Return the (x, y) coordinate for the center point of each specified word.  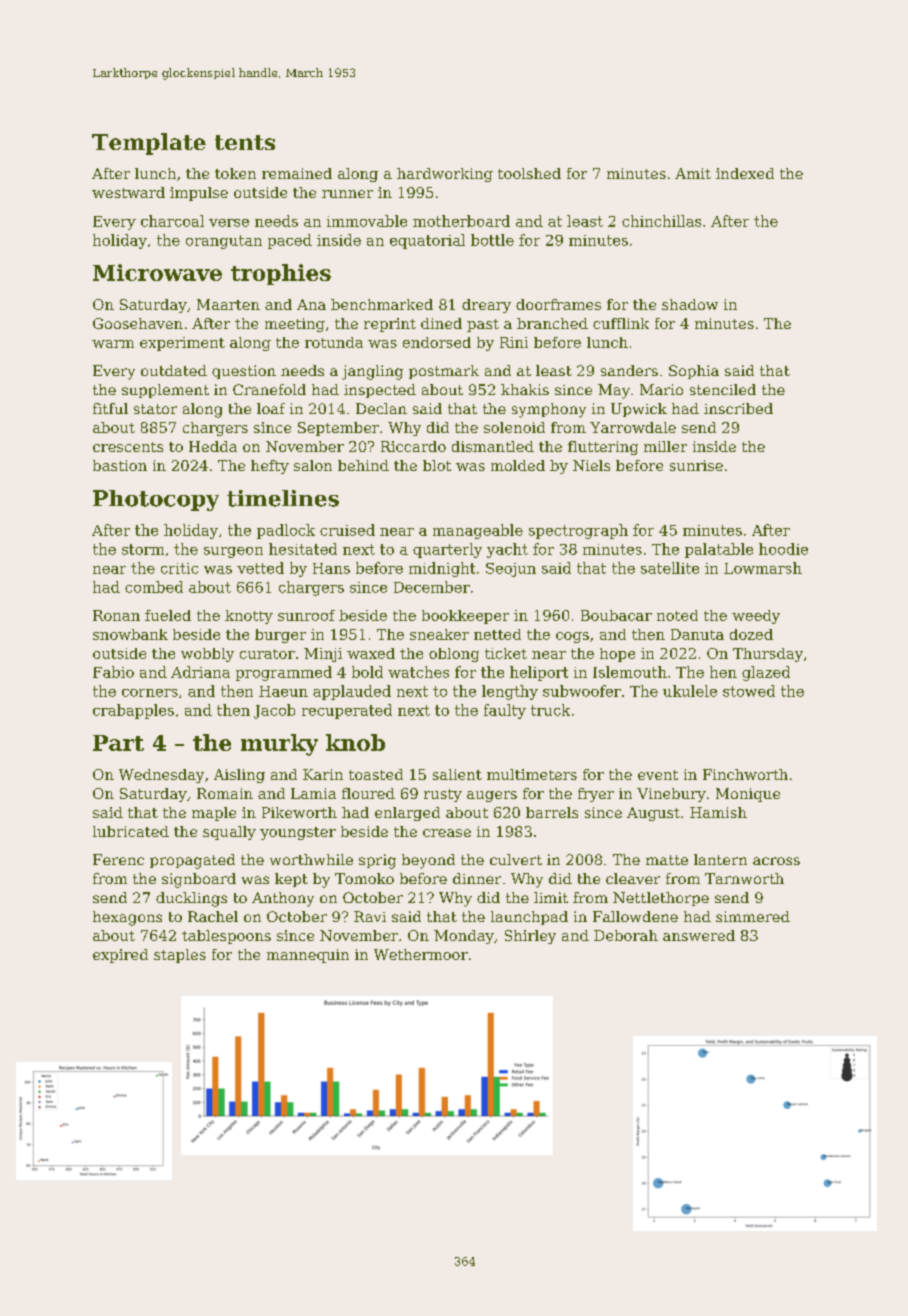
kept (291, 880)
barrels (552, 812)
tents (245, 142)
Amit (693, 173)
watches (418, 672)
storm (143, 549)
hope (617, 655)
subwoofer (582, 691)
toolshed (529, 173)
